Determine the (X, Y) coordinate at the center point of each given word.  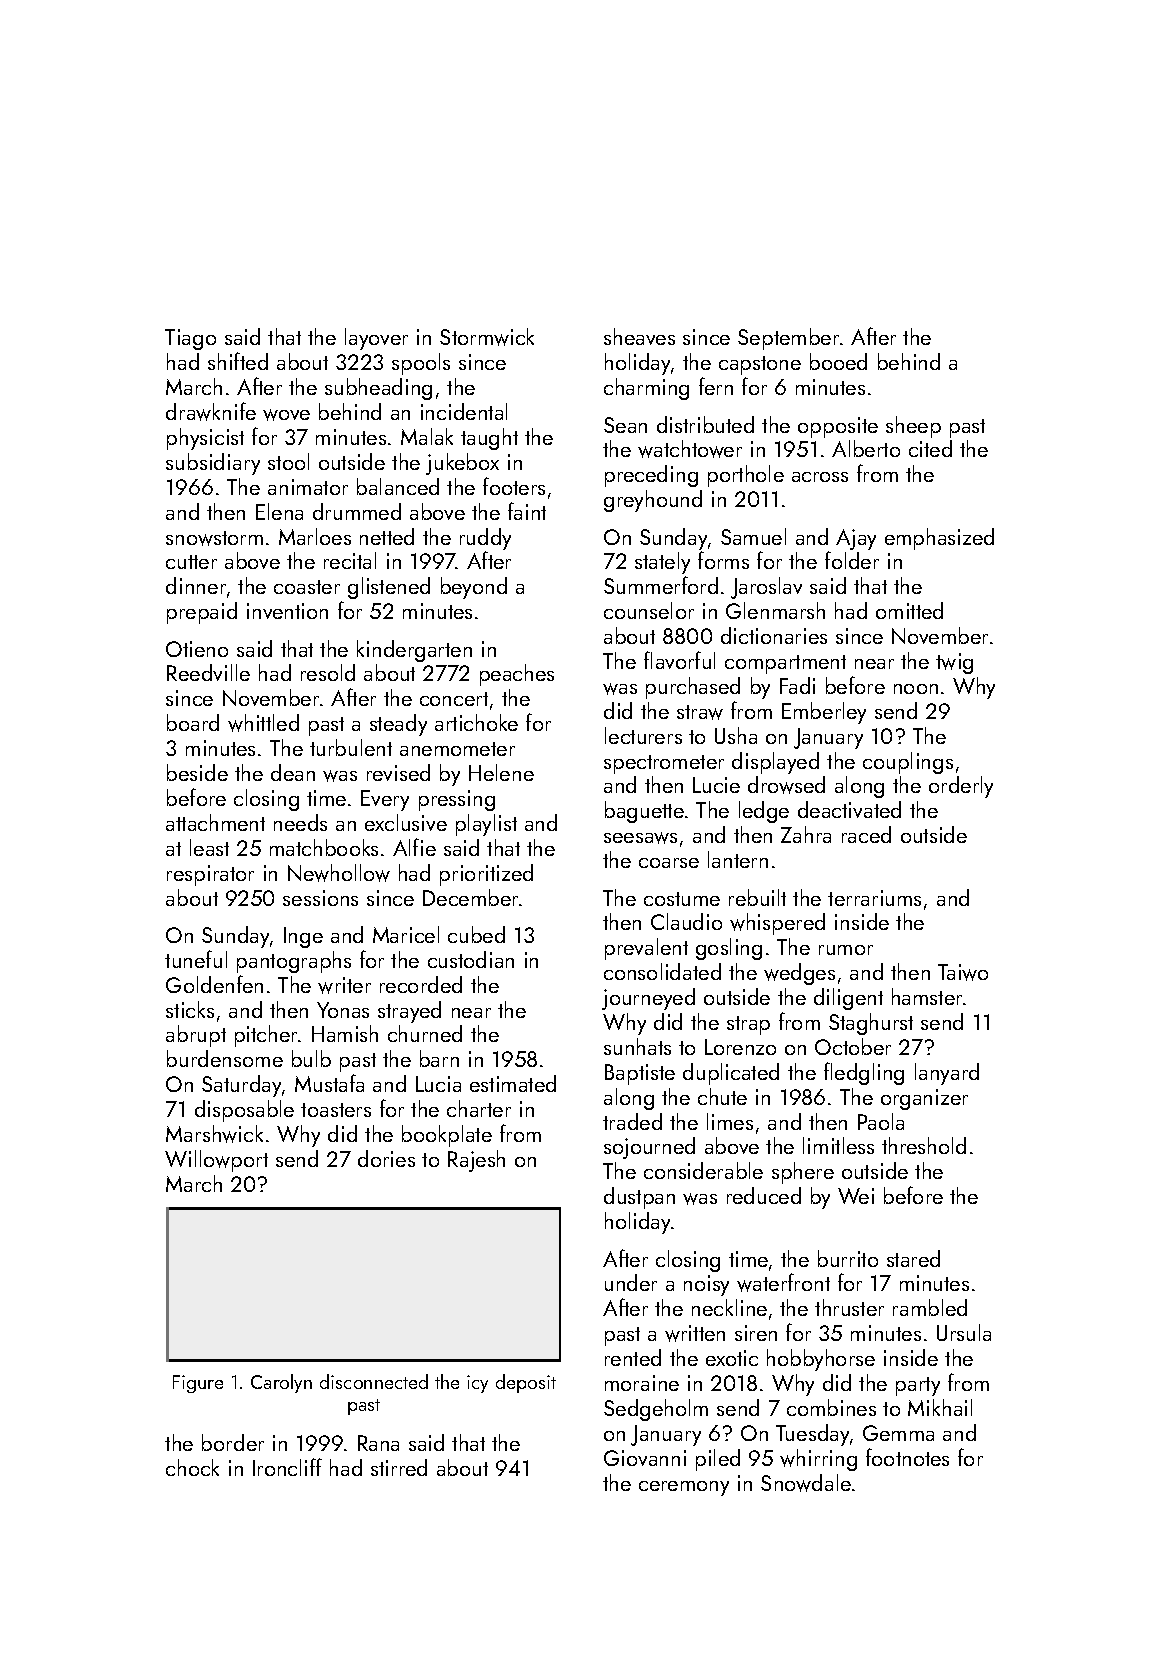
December (471, 897)
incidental (464, 411)
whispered (777, 924)
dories (386, 1158)
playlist (486, 825)
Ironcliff (287, 1467)
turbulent (351, 747)
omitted (909, 610)
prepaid (202, 613)
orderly (961, 787)
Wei (856, 1196)
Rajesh (476, 1161)
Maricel (406, 934)
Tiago (190, 339)
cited (930, 448)
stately (662, 563)
